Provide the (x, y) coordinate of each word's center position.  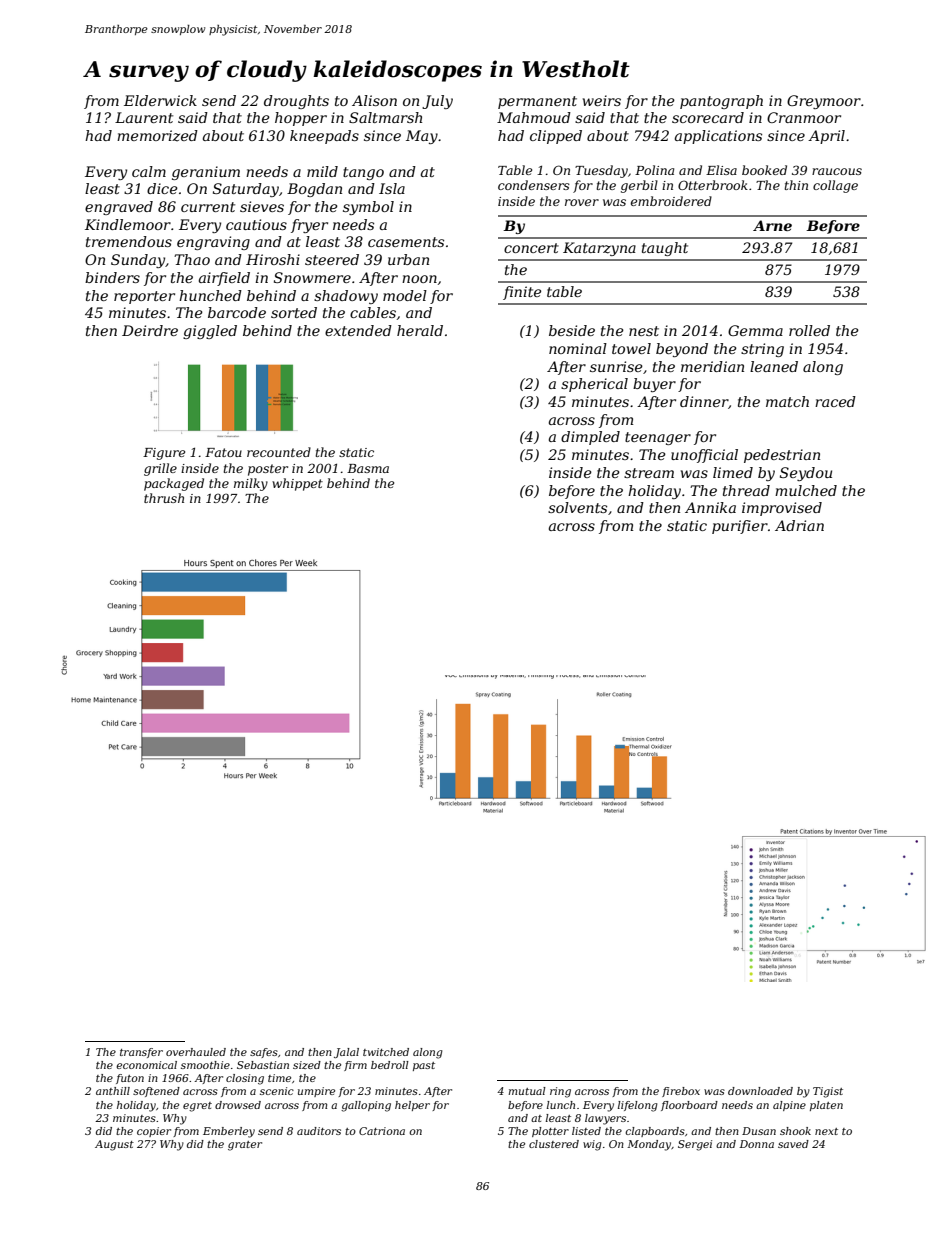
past (424, 1066)
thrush (164, 498)
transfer (141, 1053)
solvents (577, 507)
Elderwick (160, 100)
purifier (740, 527)
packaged (174, 484)
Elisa (721, 170)
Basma (368, 468)
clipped (556, 137)
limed (733, 472)
